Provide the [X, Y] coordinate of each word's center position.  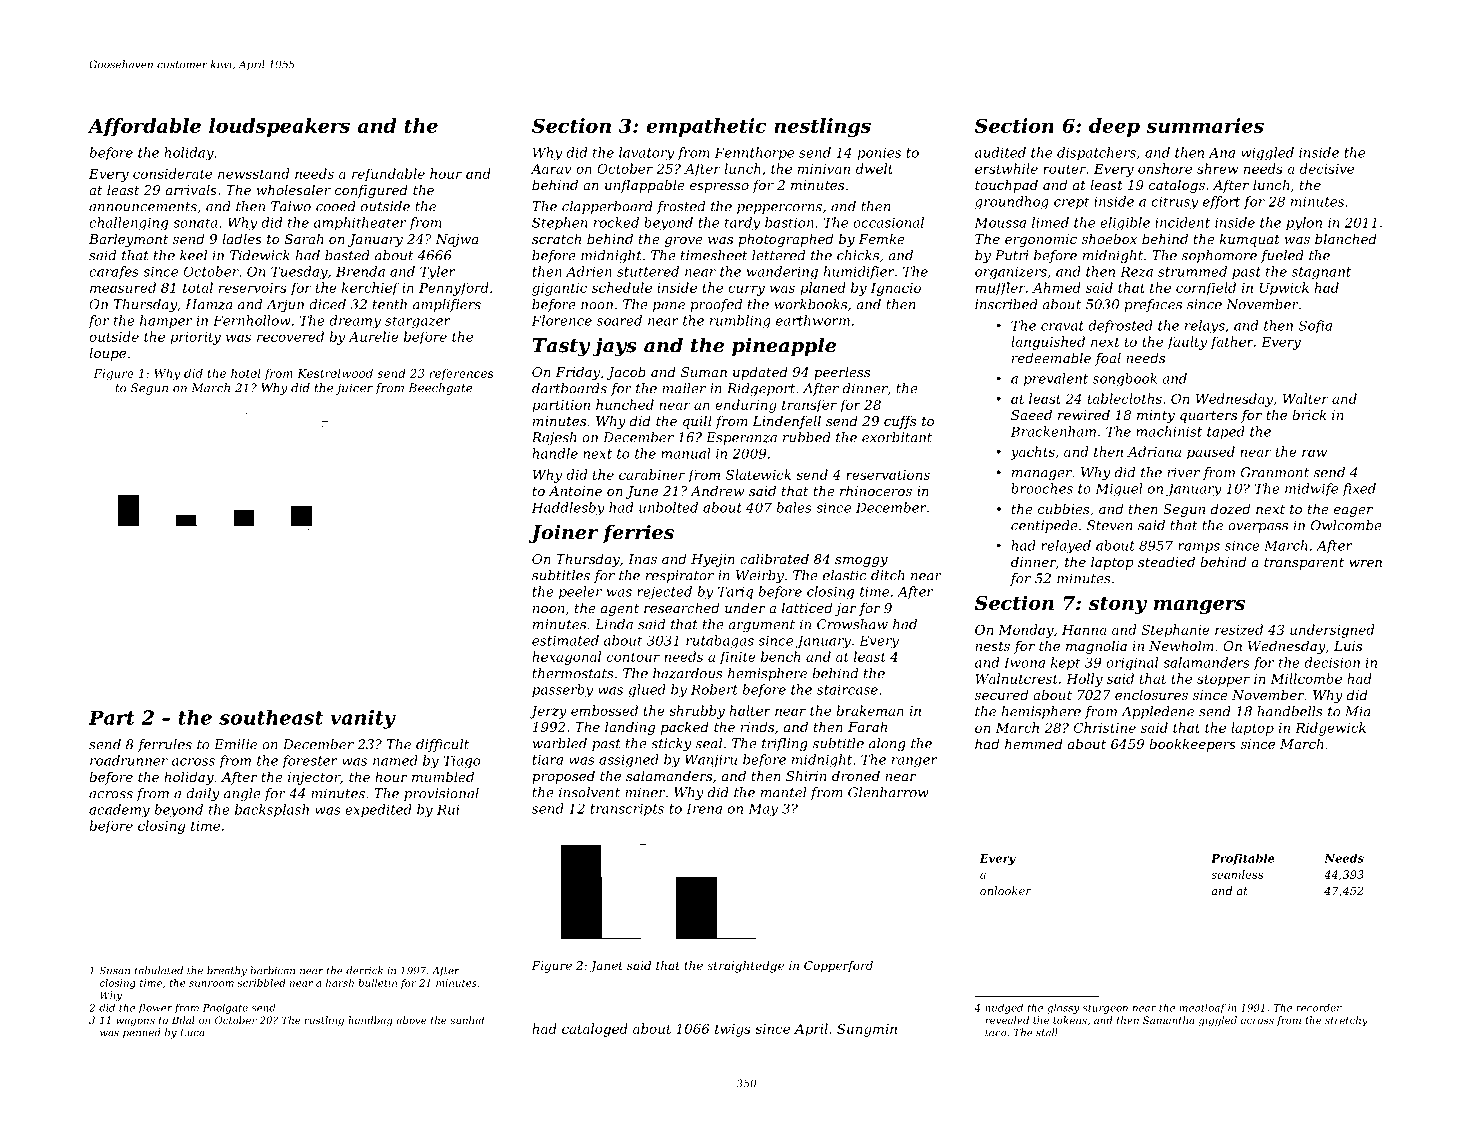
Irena [704, 808]
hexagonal [566, 658]
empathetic [706, 127]
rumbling [740, 321]
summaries [1205, 125]
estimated [565, 640]
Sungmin [867, 1030]
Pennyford [454, 289]
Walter [1305, 398]
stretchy [1346, 1021]
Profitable [1243, 859]
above [411, 1020]
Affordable [144, 127]
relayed [1066, 547]
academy [119, 811]
